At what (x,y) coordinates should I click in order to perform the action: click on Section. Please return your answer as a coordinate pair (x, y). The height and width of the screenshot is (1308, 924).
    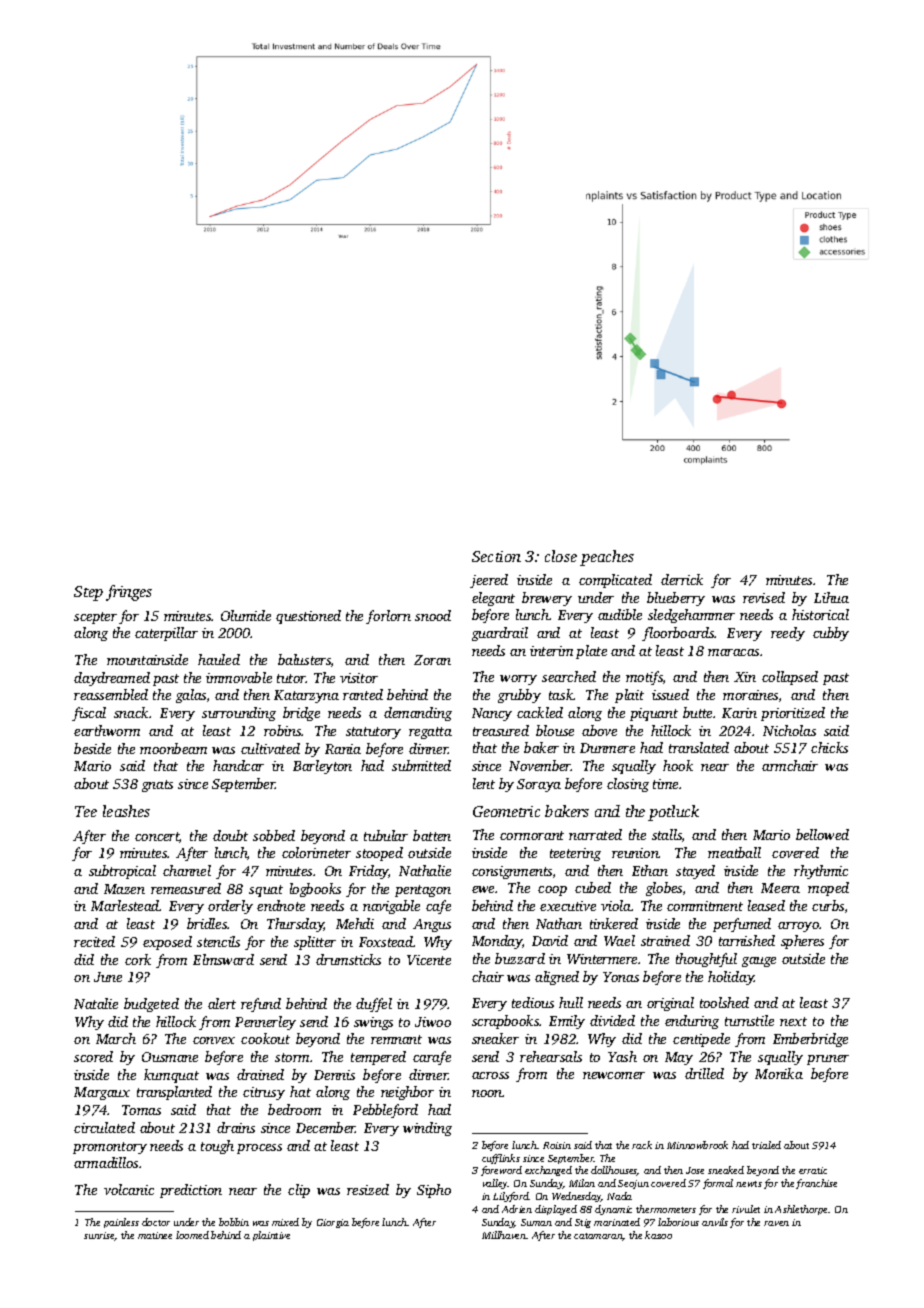
    Looking at the image, I should click on (496, 556).
